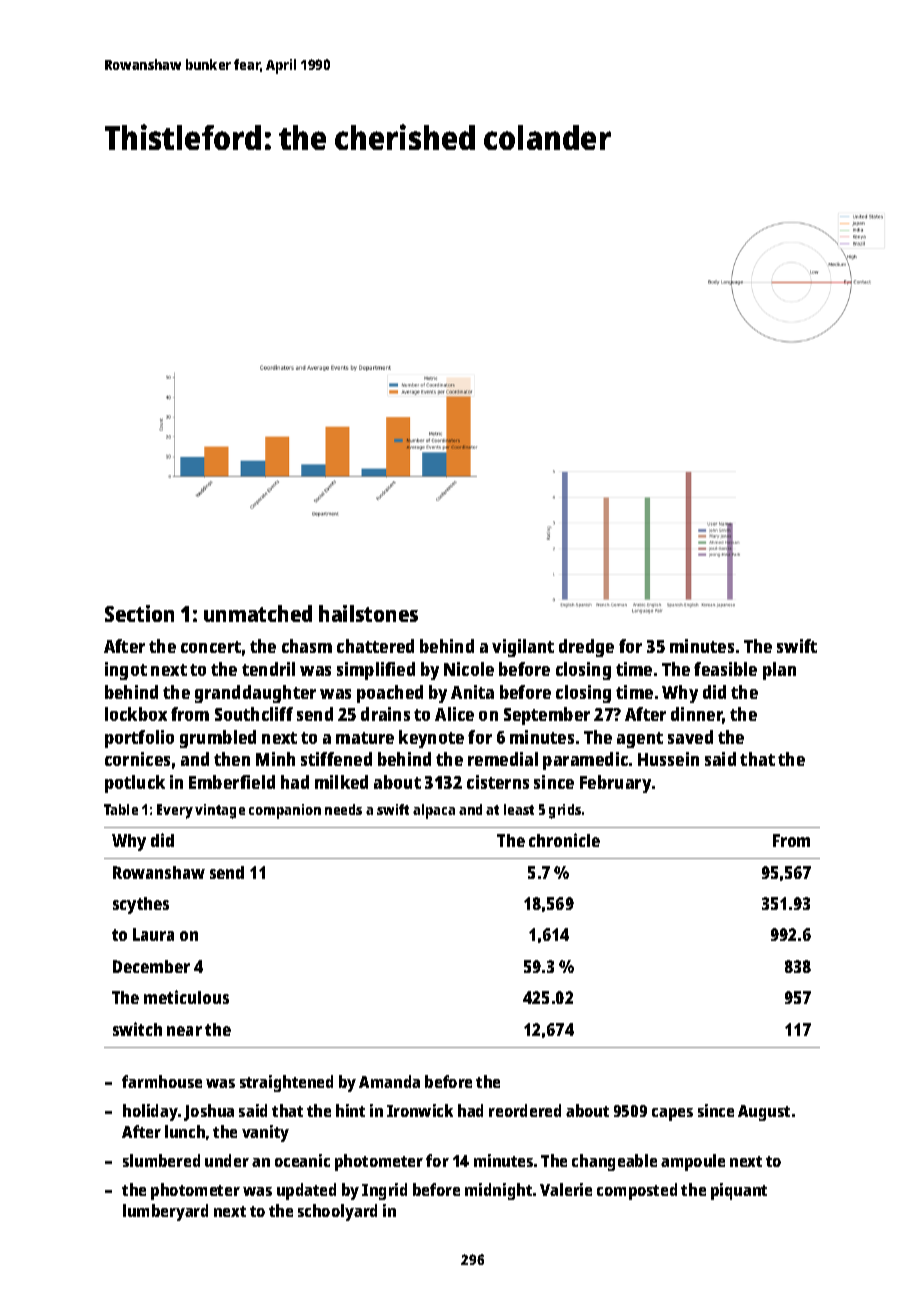  I want to click on grids, so click(565, 811).
